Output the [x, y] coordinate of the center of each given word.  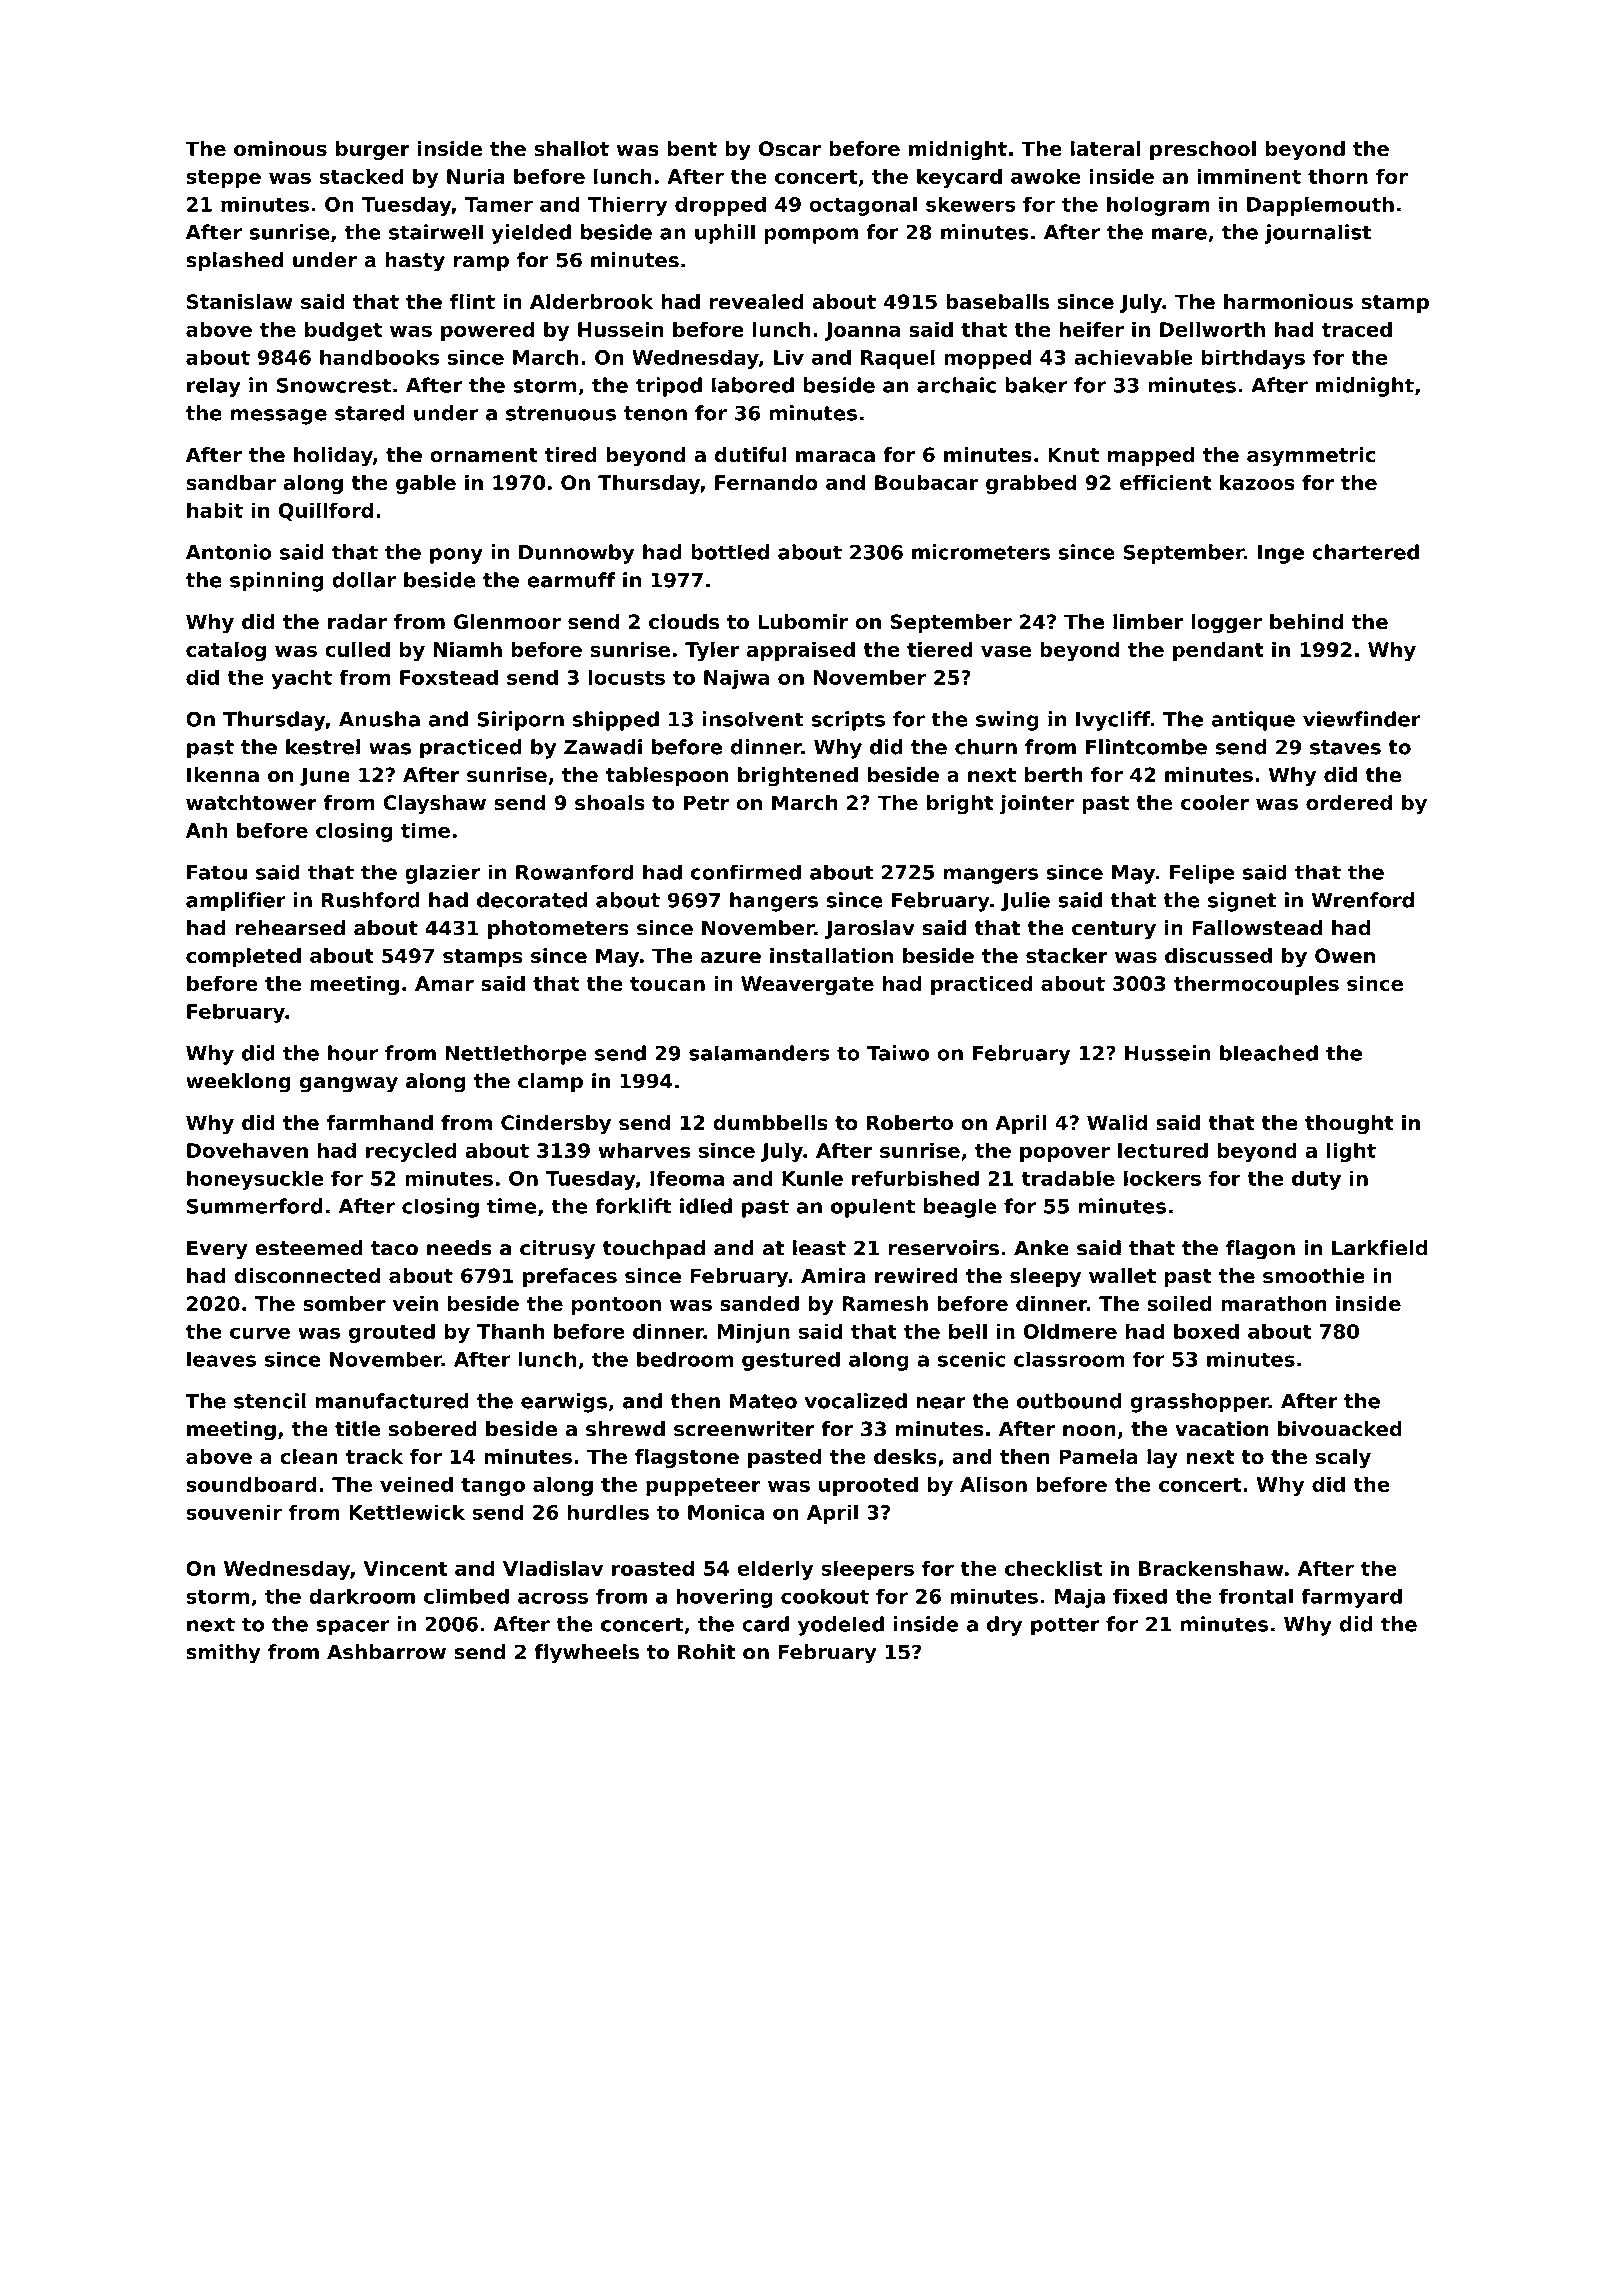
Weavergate [807, 985]
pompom [811, 236]
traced [1357, 329]
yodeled [841, 1626]
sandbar [231, 482]
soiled [1180, 1303]
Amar [444, 983]
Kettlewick [407, 1512]
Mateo [763, 1401]
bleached [1269, 1053]
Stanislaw [240, 302]
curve [260, 1333]
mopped [987, 359]
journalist [1318, 234]
